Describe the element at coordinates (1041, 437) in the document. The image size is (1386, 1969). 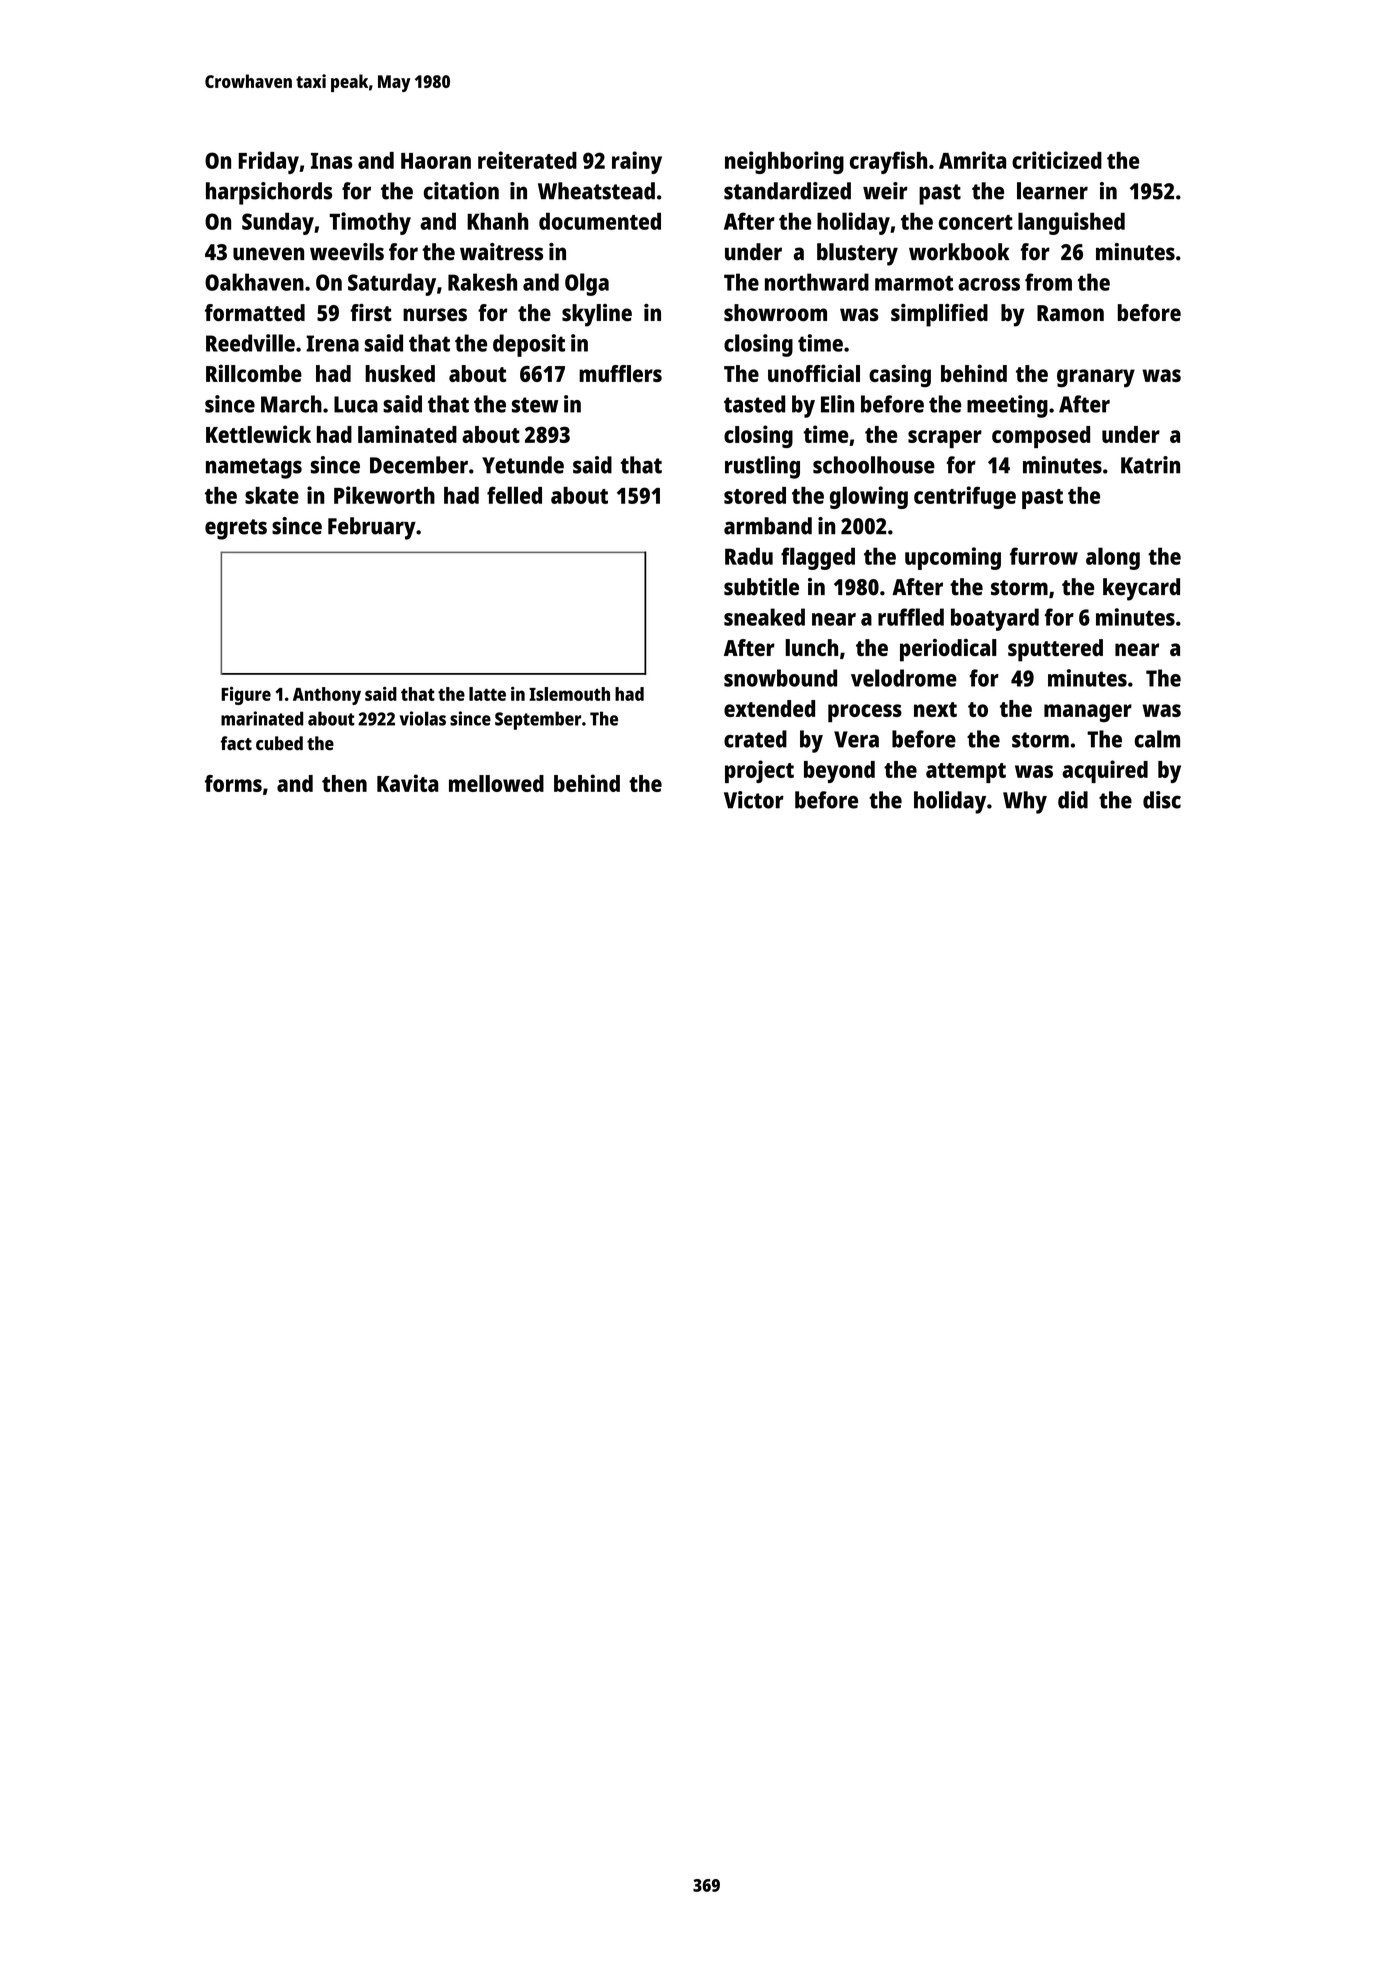
I see `composed` at that location.
